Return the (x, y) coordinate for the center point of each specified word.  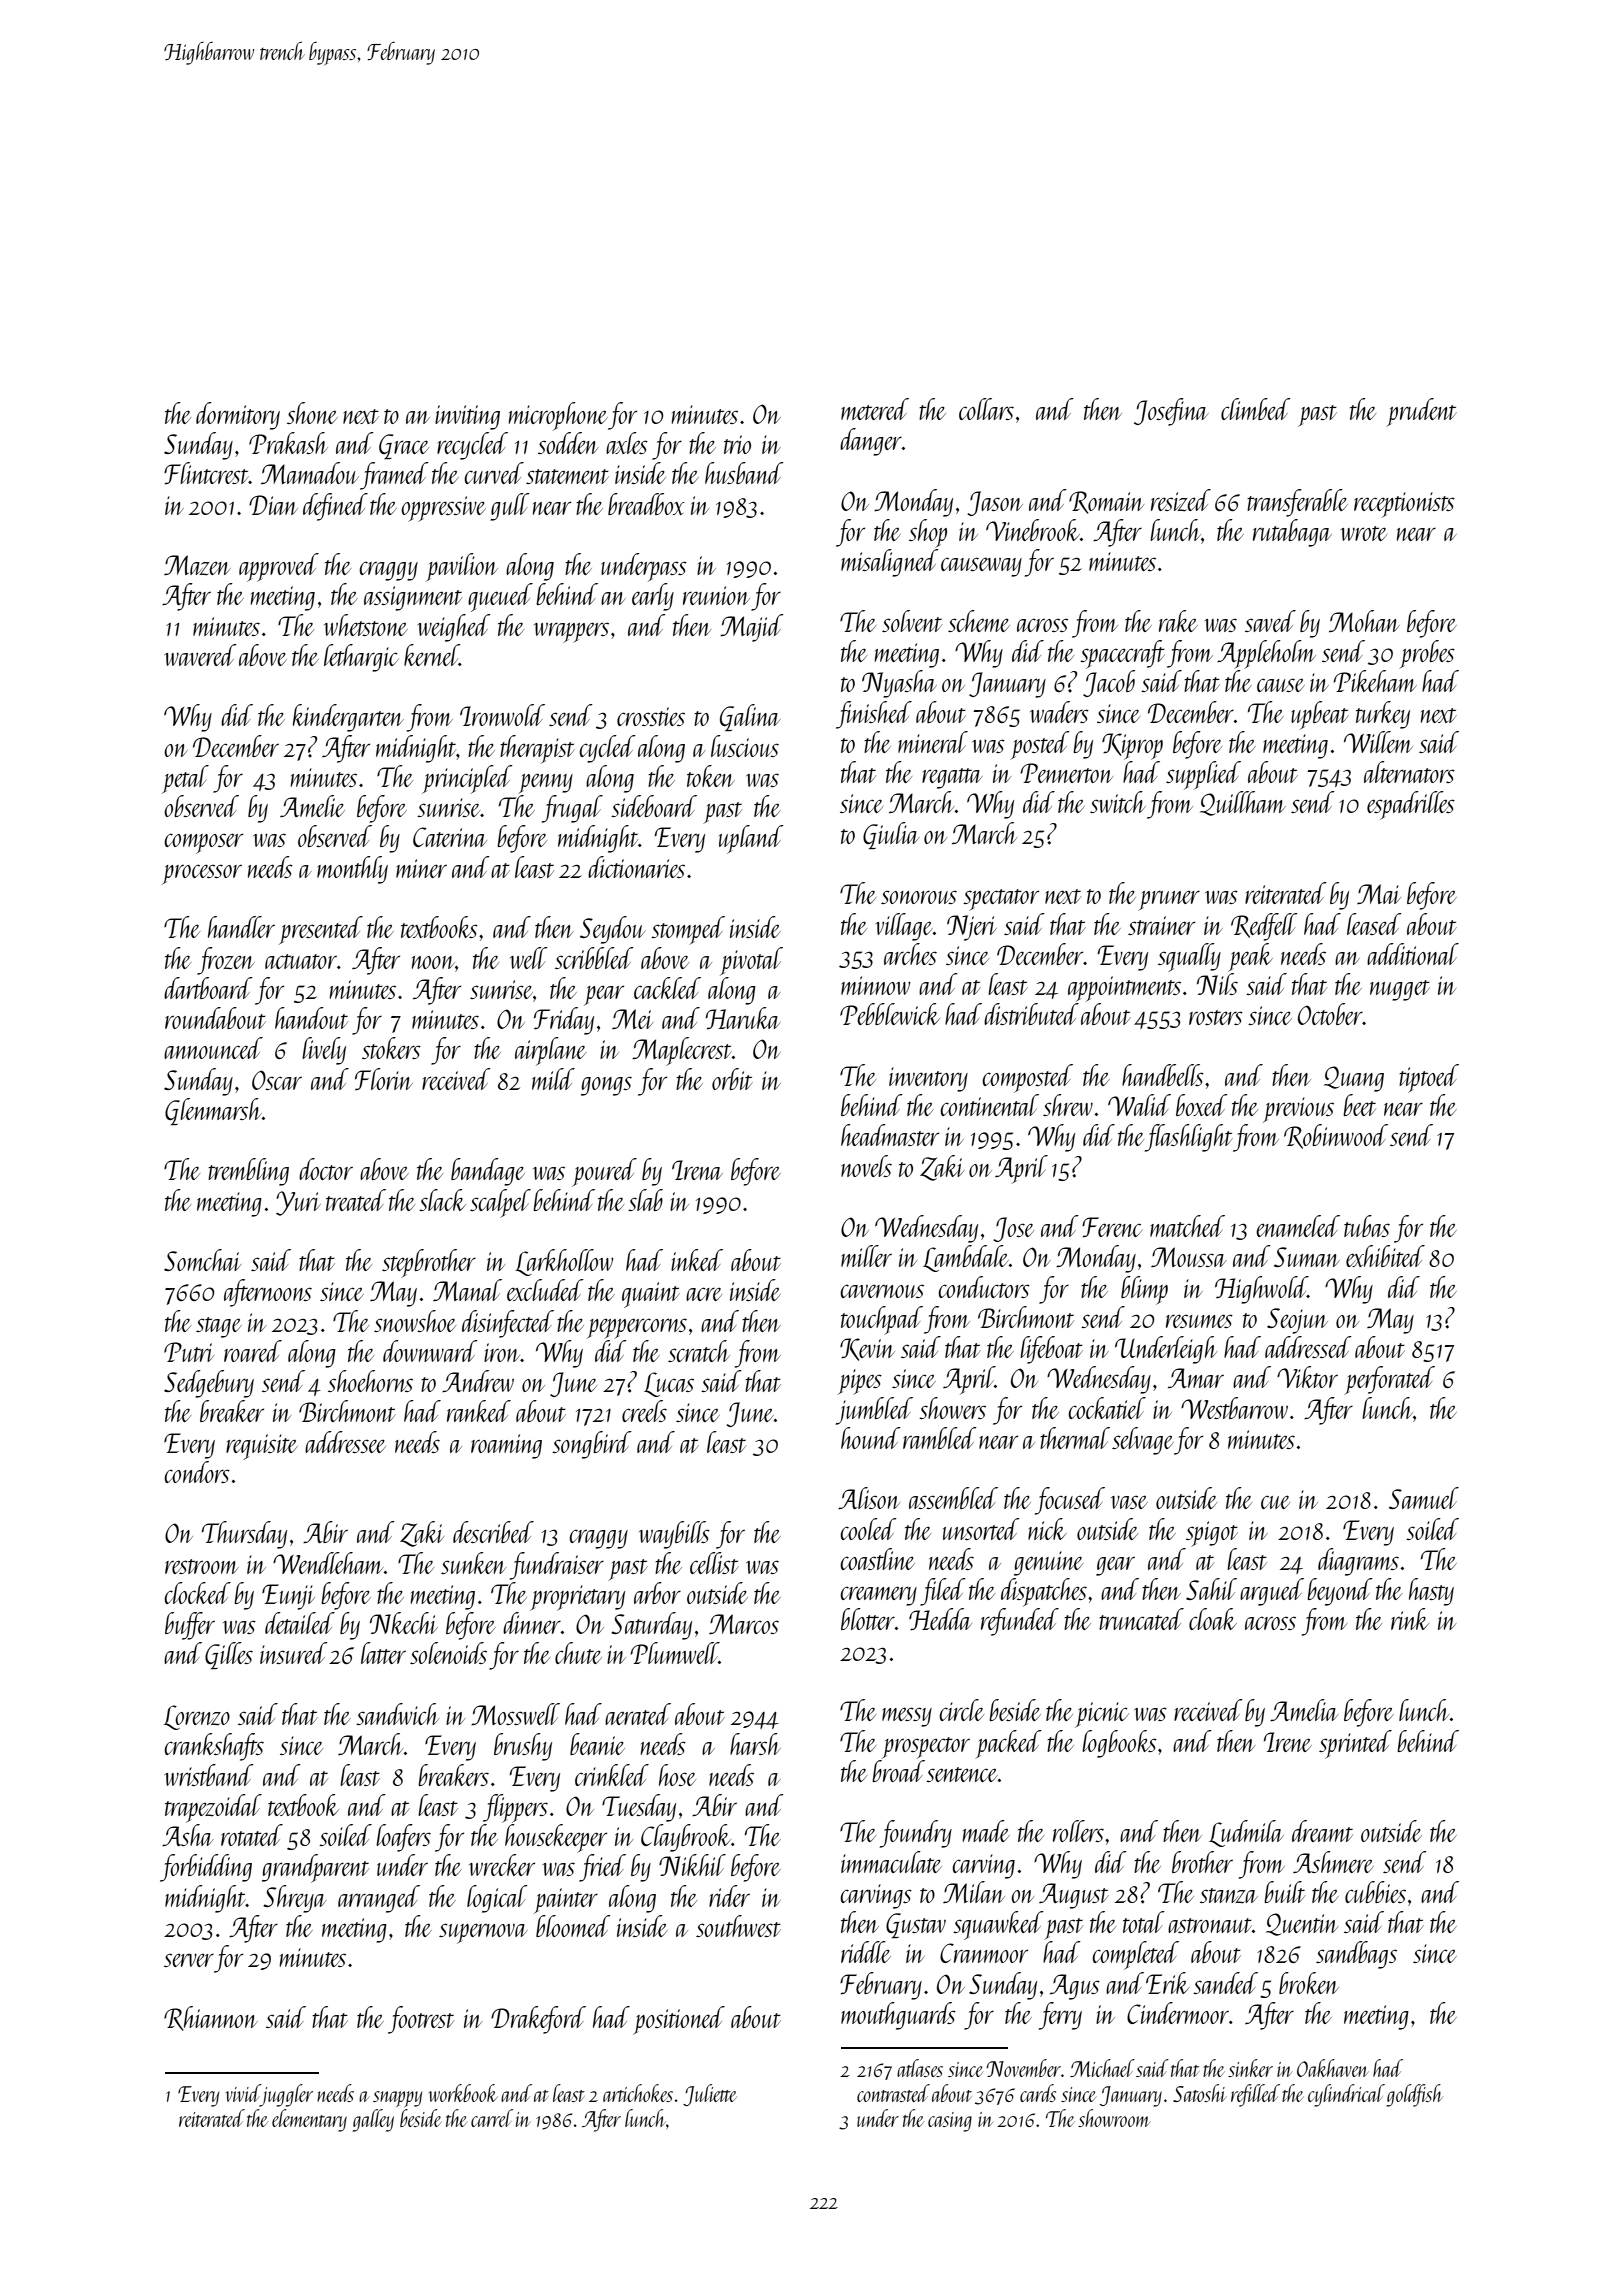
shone (312, 413)
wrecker (502, 1865)
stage (219, 1327)
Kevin (867, 1349)
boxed (1202, 1105)
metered (875, 409)
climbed (1256, 409)
